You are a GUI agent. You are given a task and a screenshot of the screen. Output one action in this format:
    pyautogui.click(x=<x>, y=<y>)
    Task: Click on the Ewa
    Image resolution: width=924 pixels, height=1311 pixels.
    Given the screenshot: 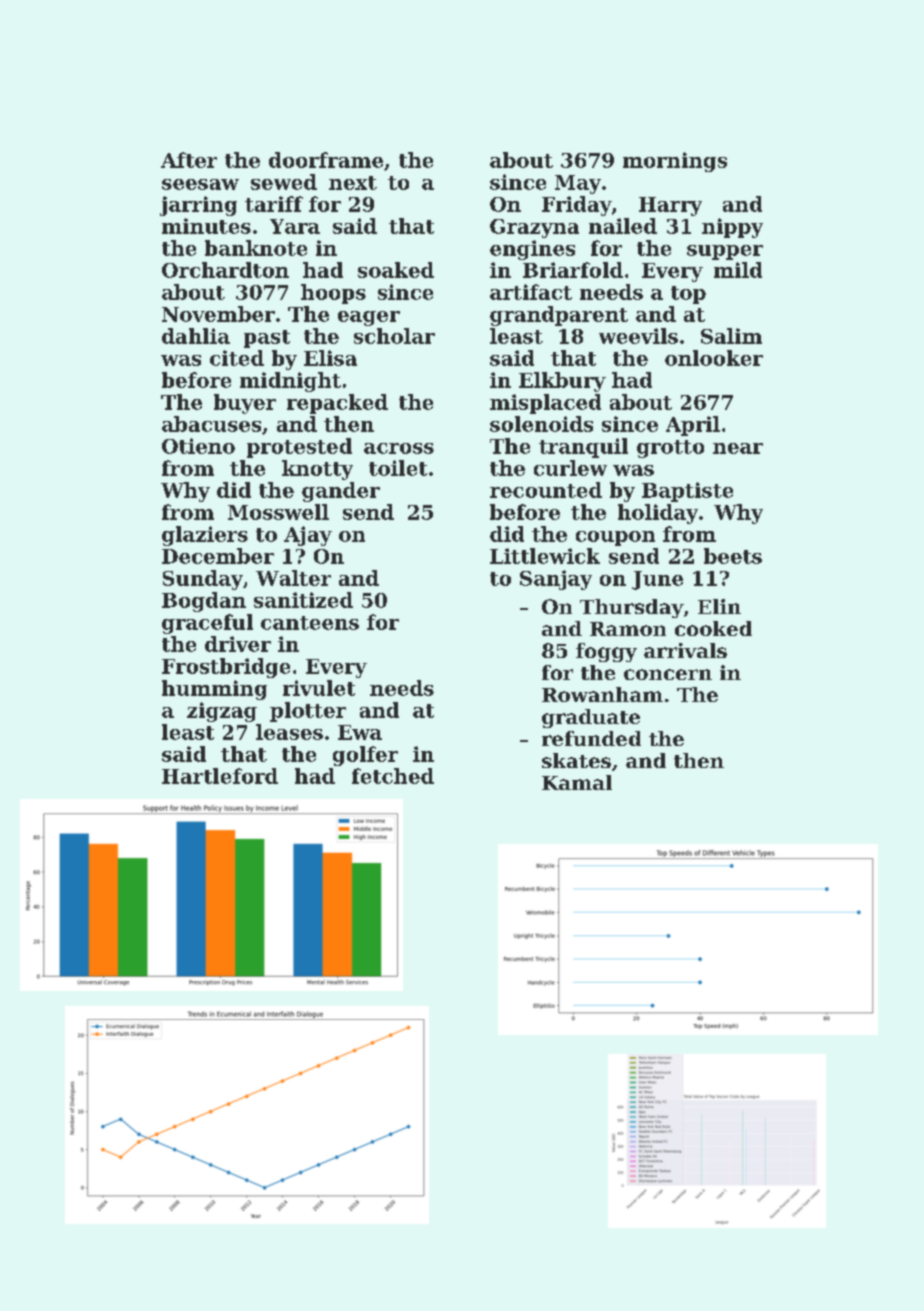 What is the action you would take?
    pyautogui.click(x=360, y=732)
